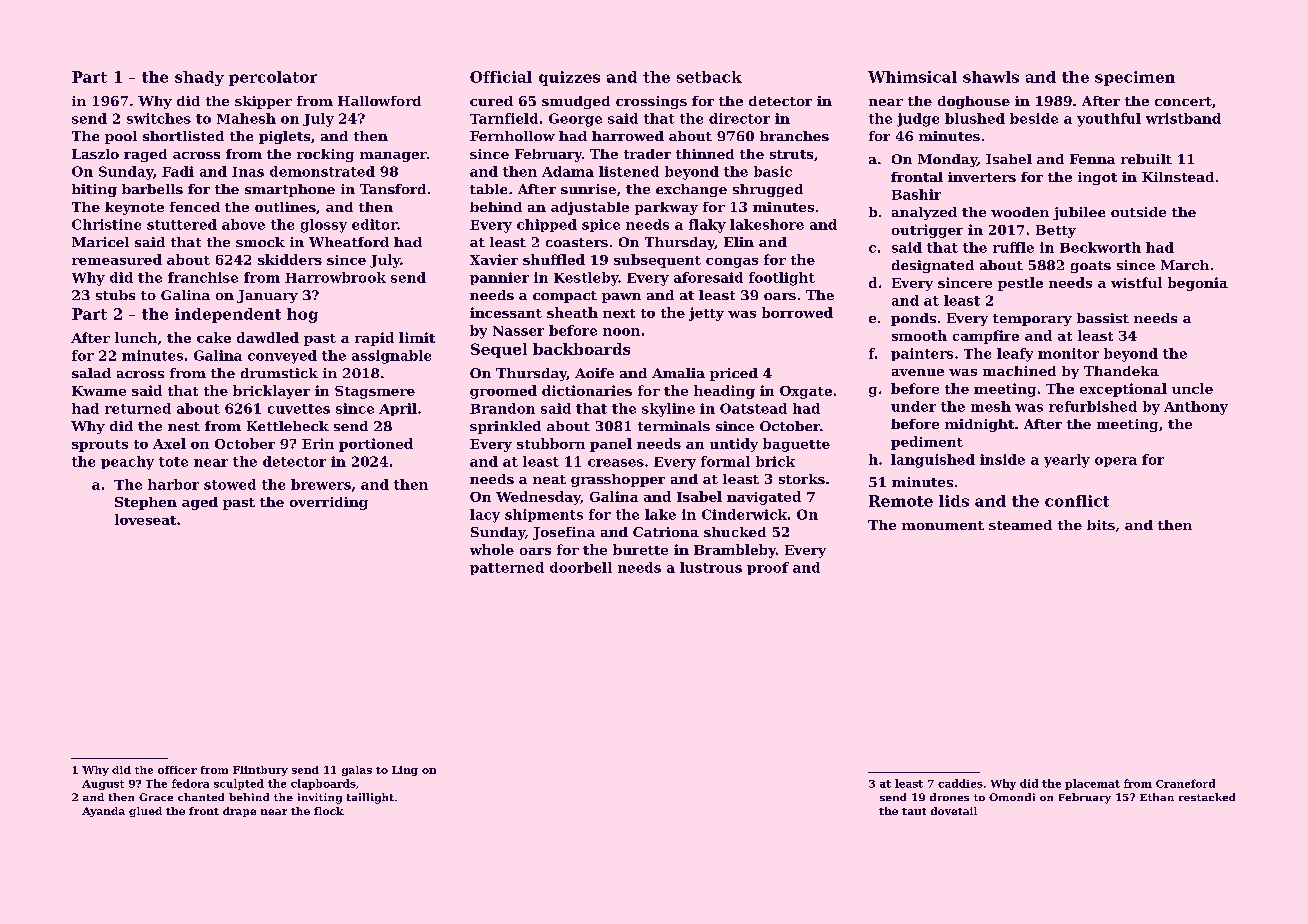 The width and height of the document is (1308, 924). Describe the element at coordinates (569, 78) in the document. I see `quizzes` at that location.
